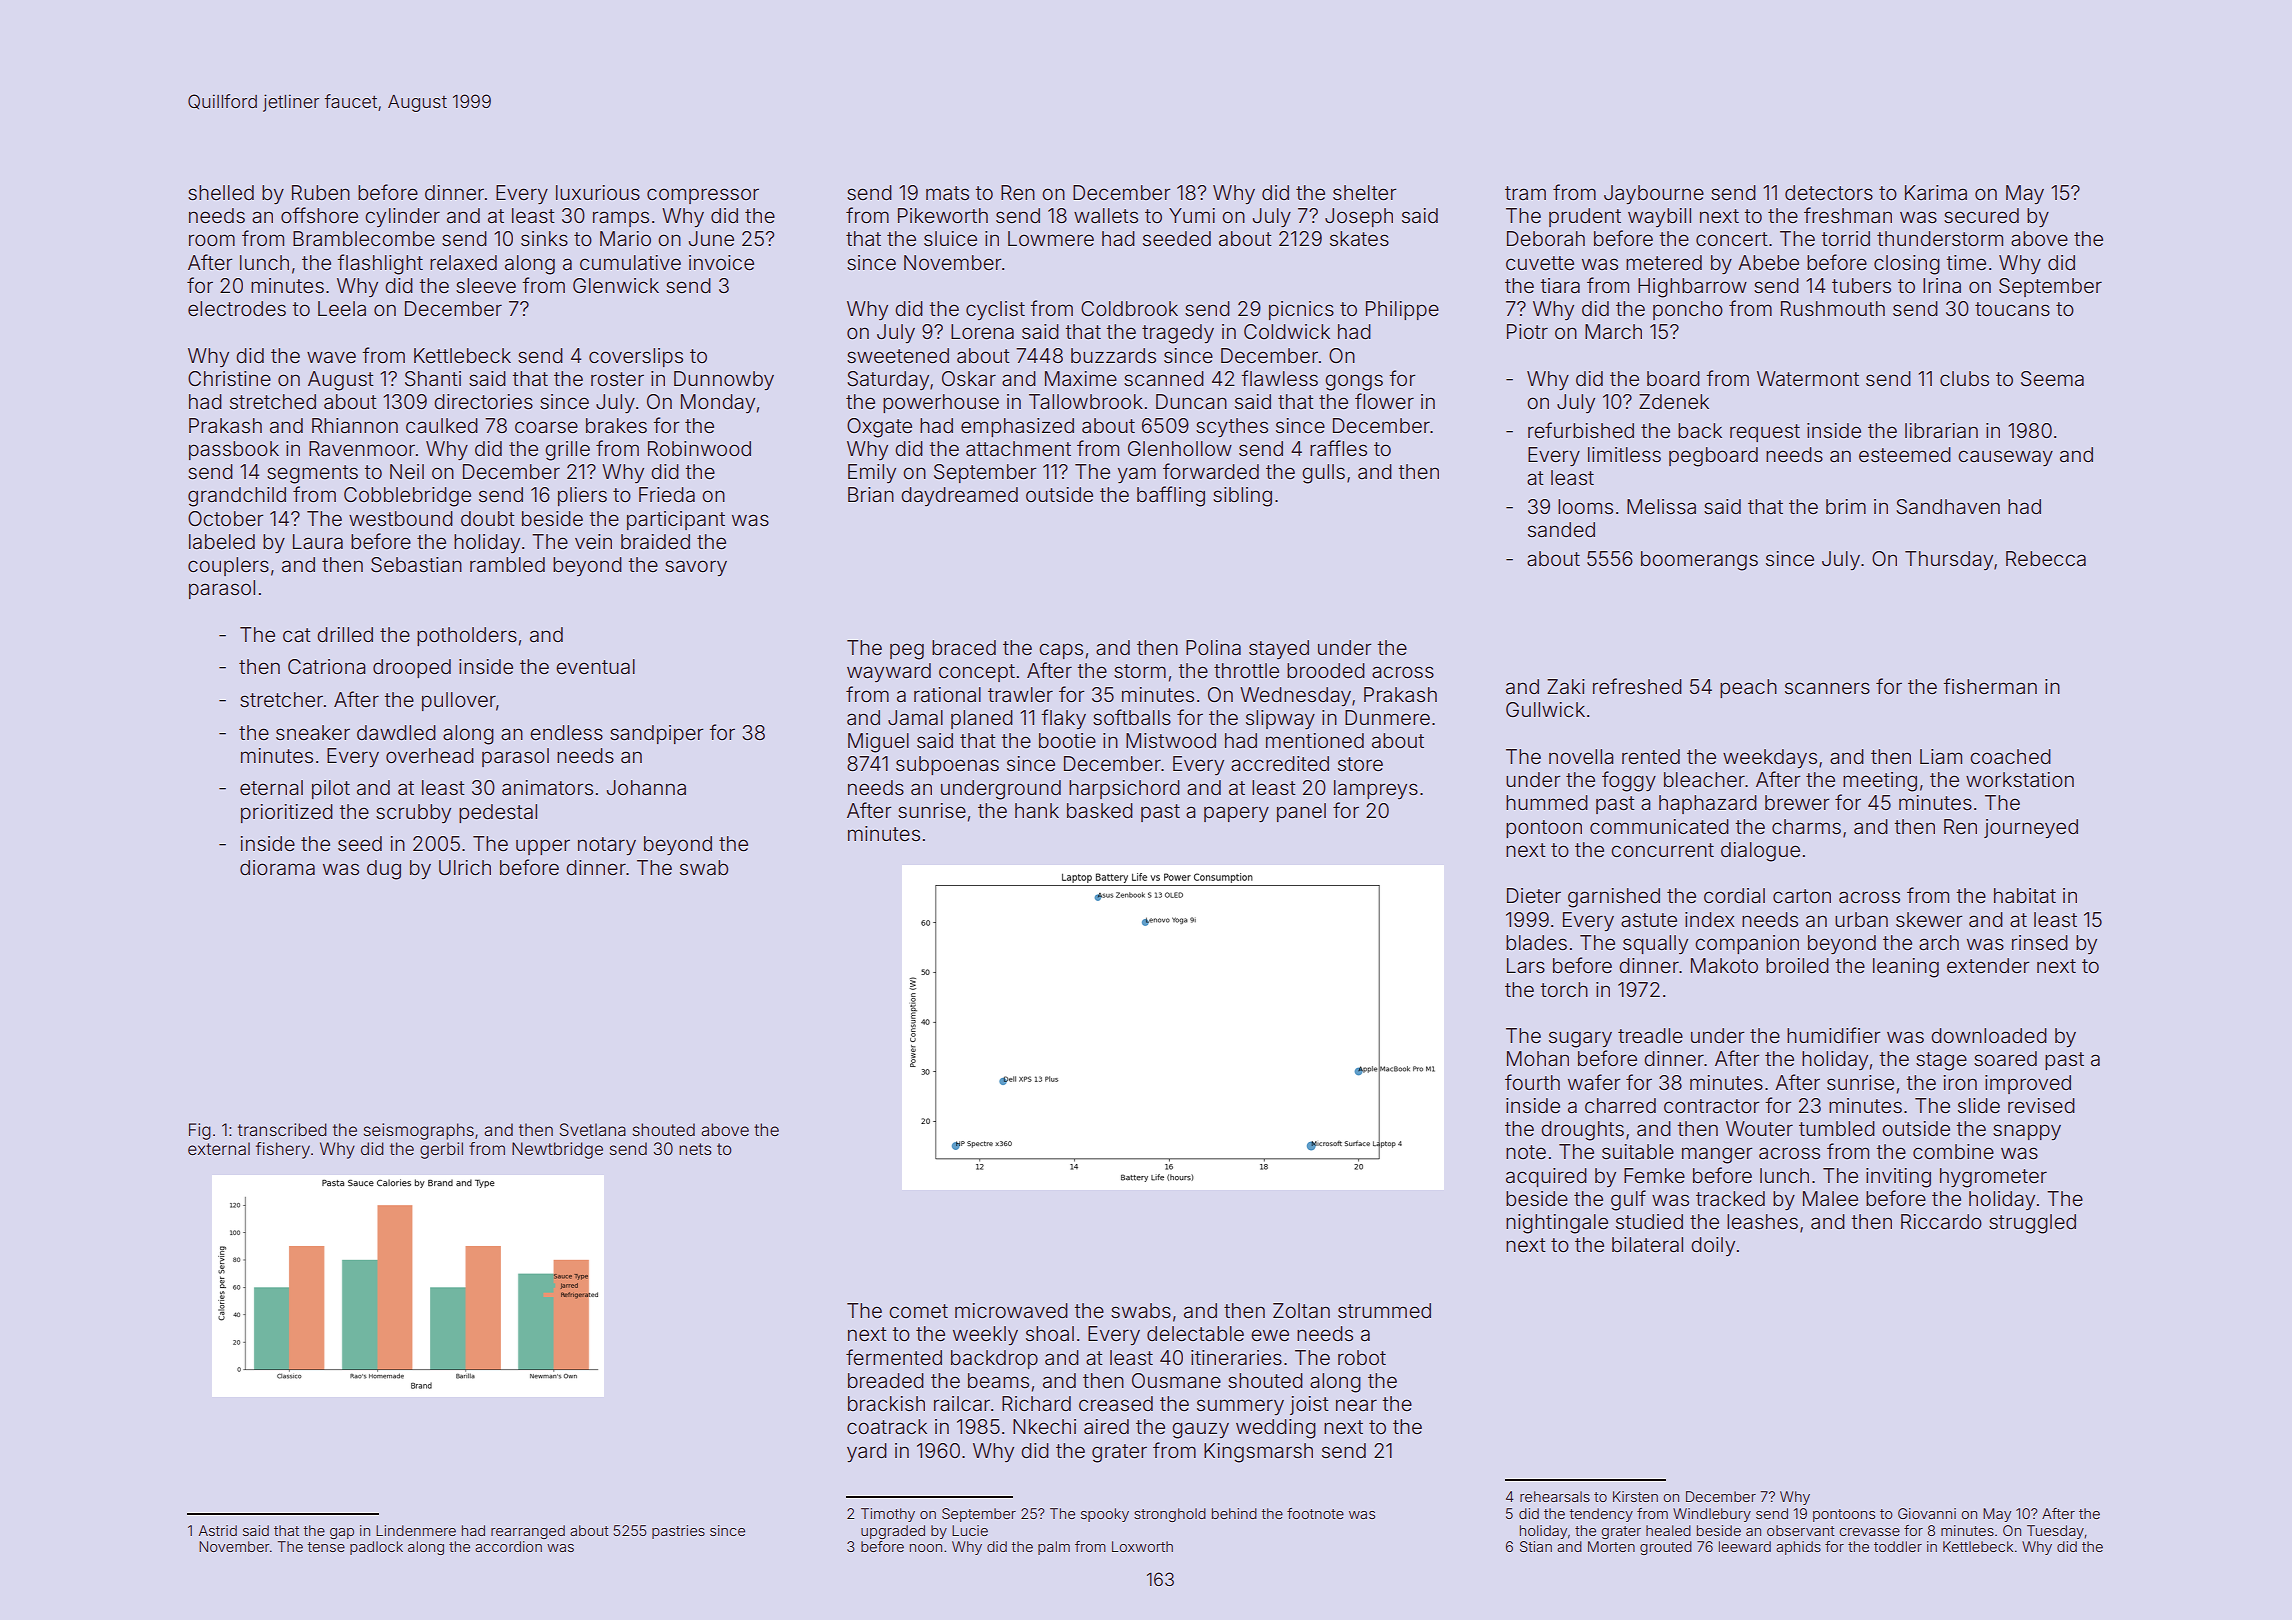 The width and height of the document is (2292, 1620). Describe the element at coordinates (1829, 192) in the document. I see `detectors` at that location.
